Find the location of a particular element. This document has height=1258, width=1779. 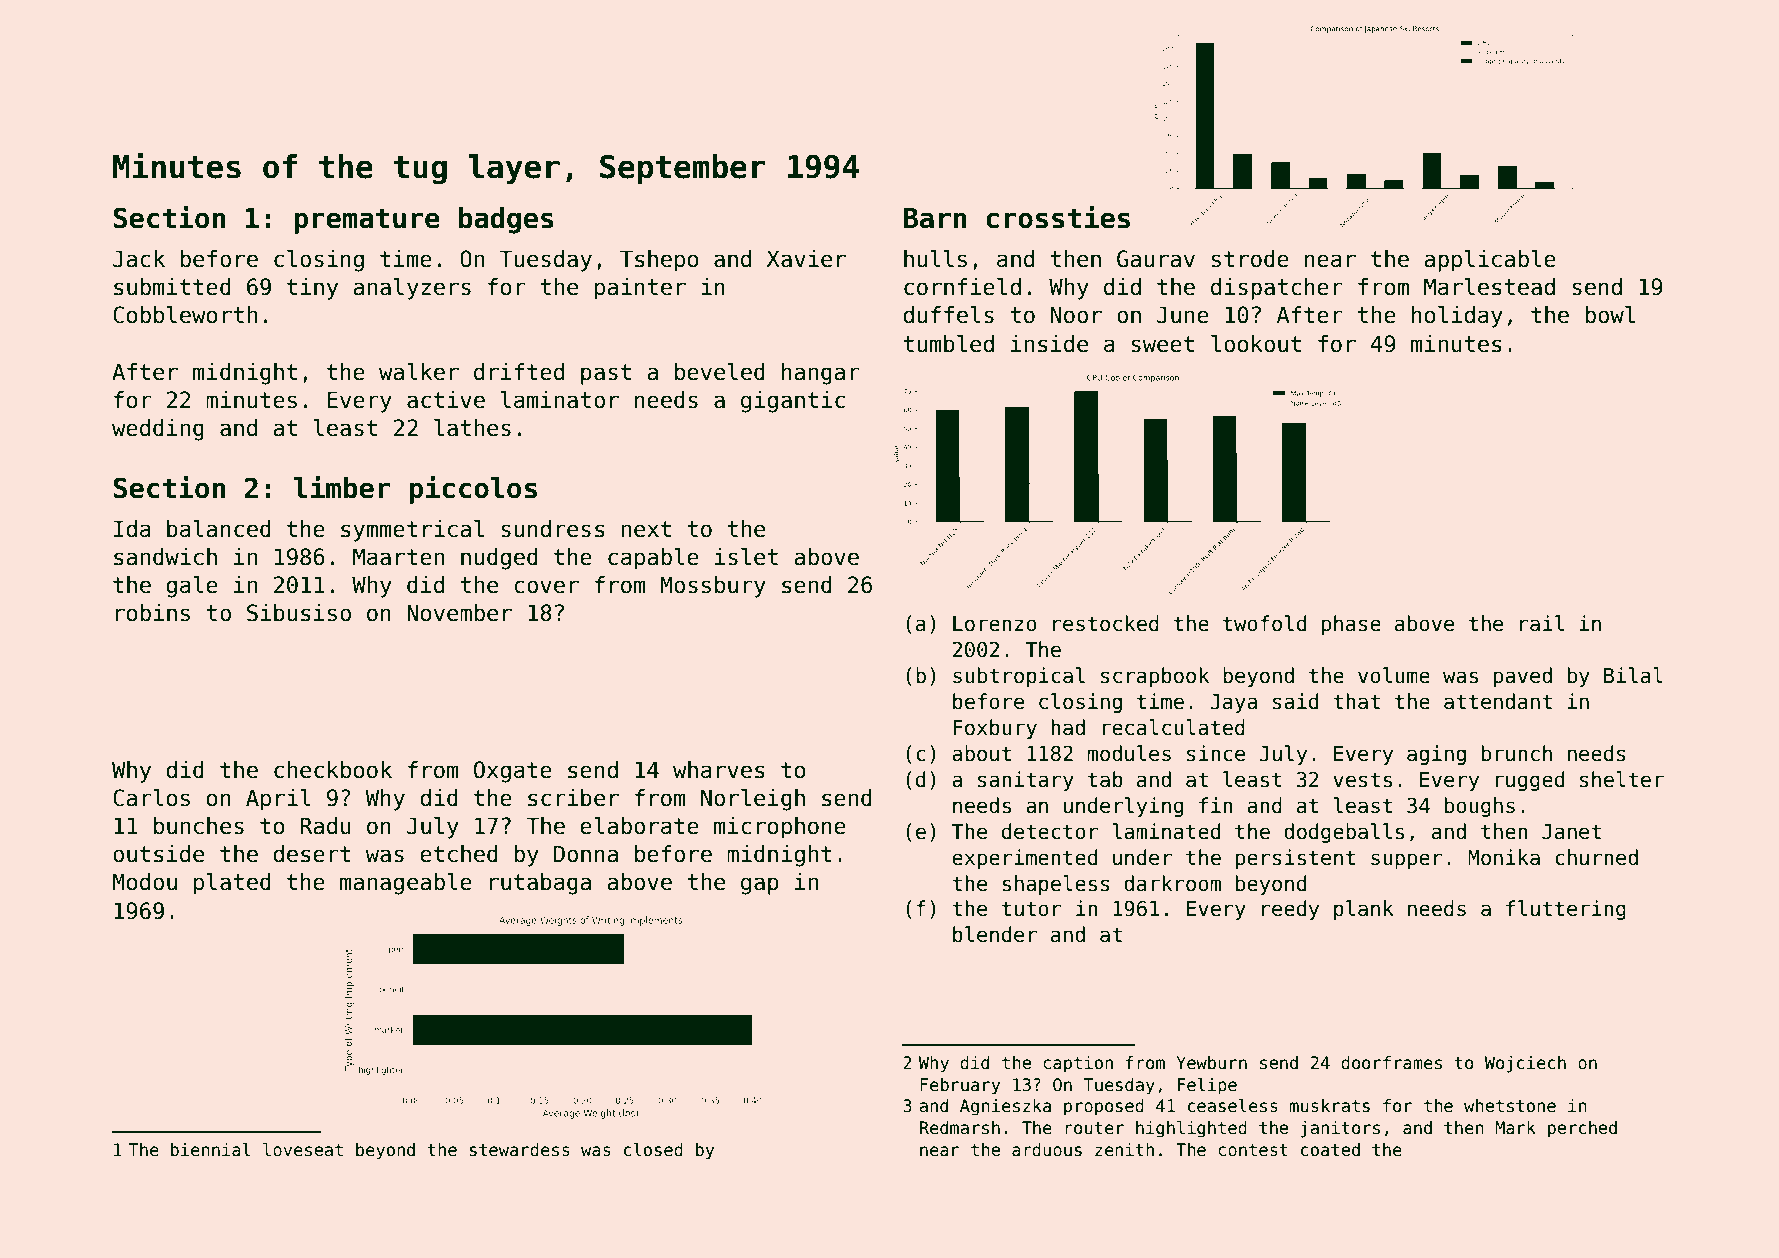

fin is located at coordinates (1216, 805).
